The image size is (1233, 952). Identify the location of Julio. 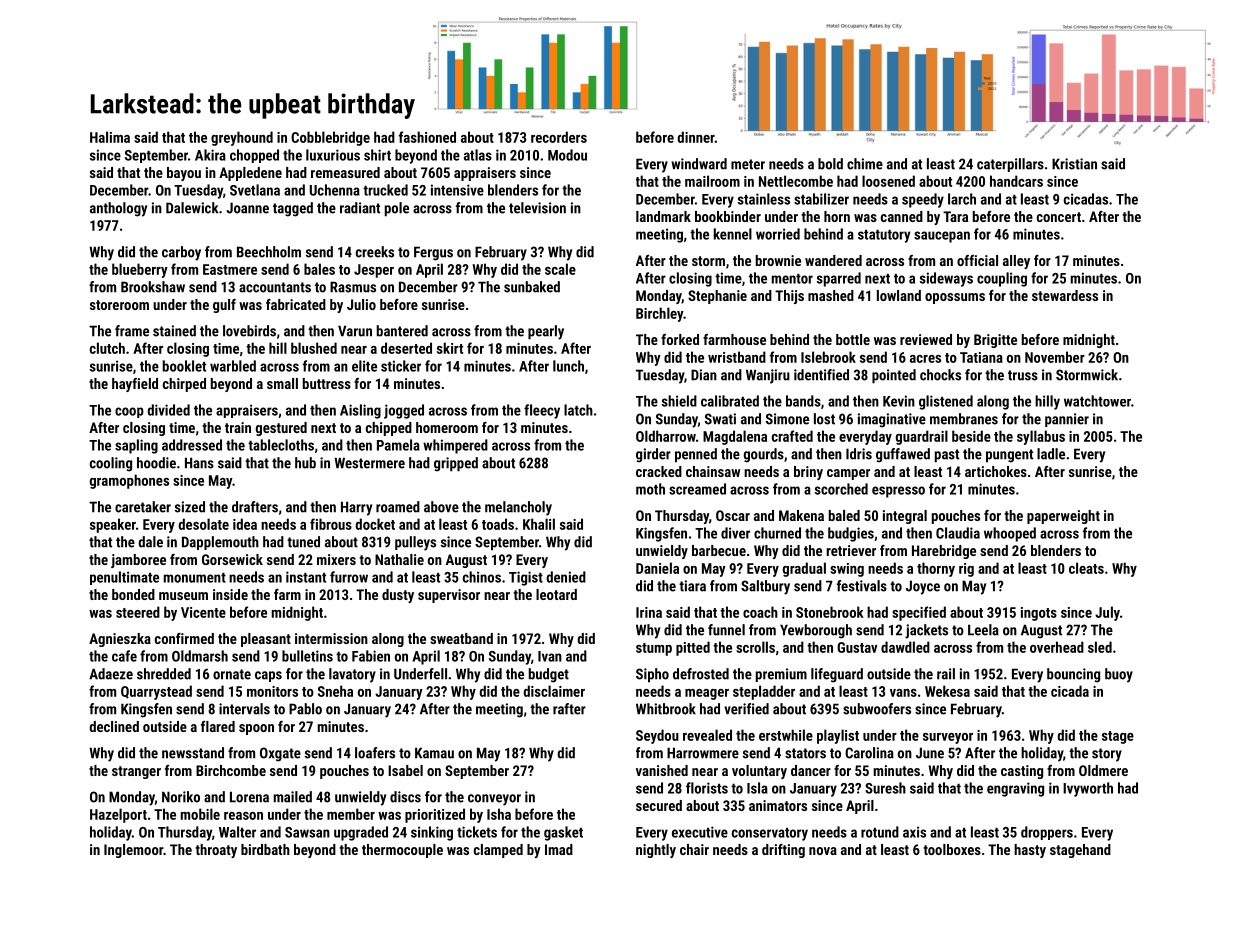
(361, 304).
